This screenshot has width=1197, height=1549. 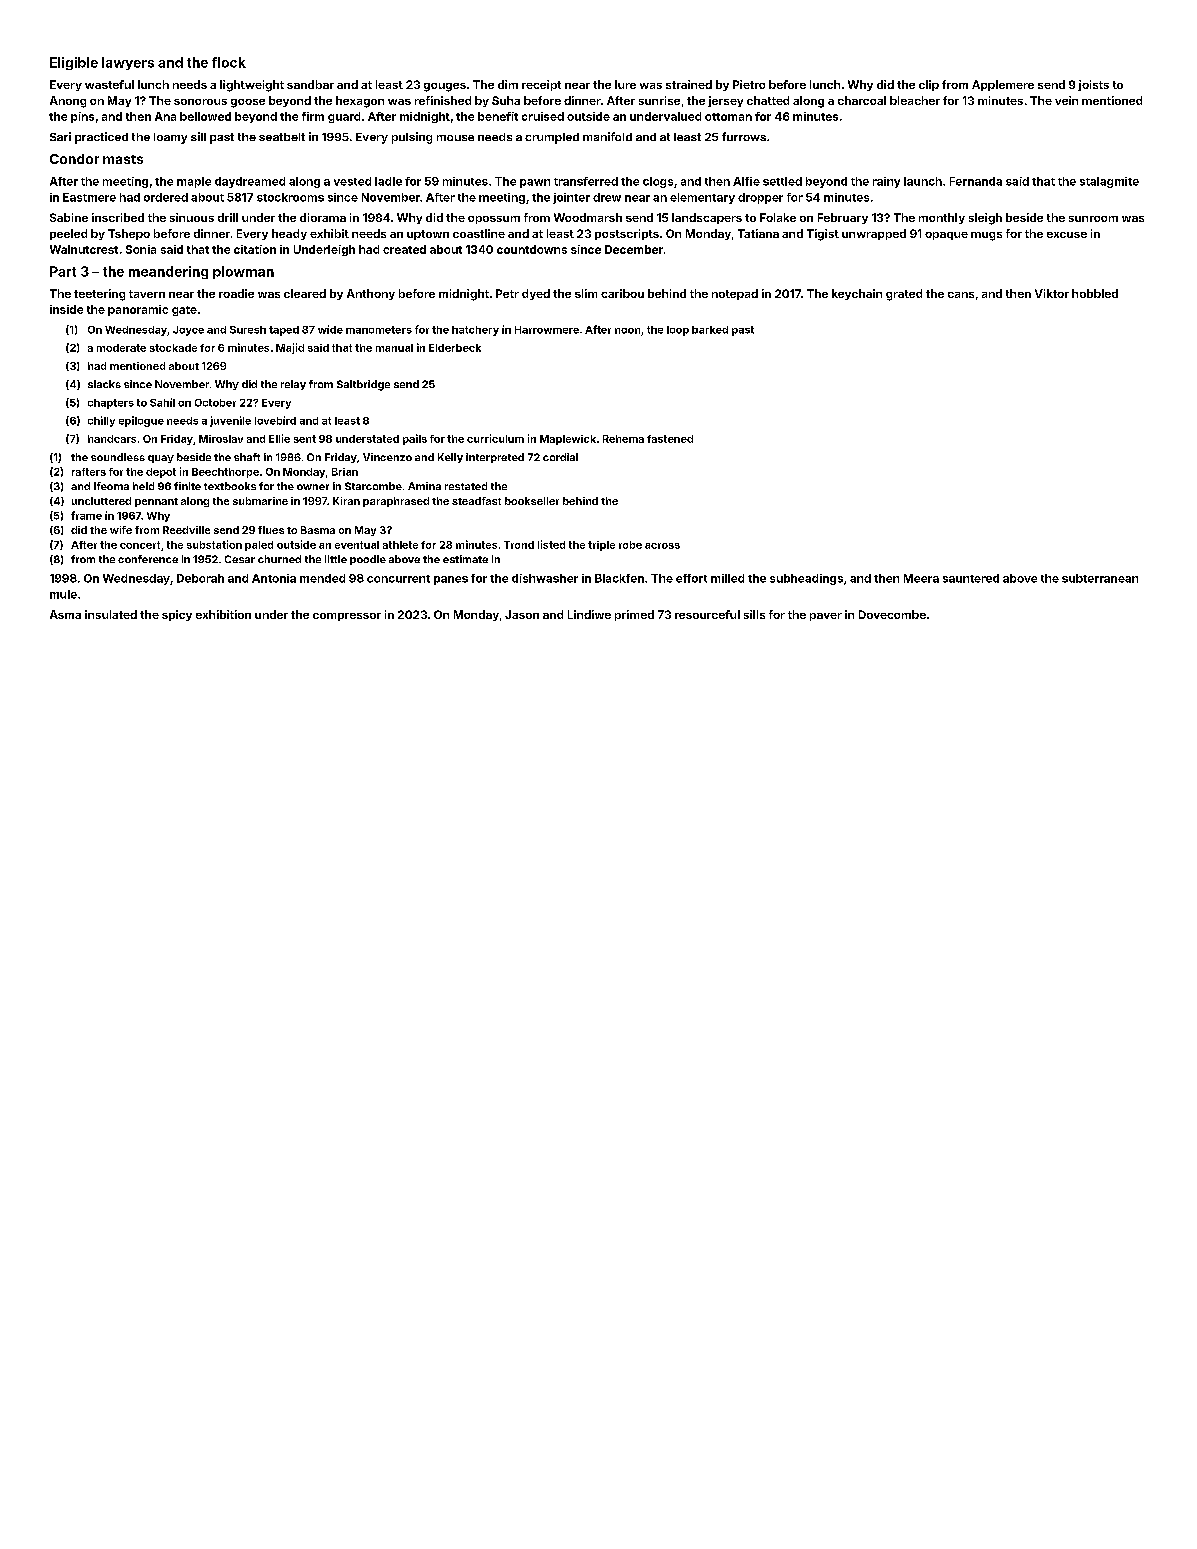 I want to click on joists, so click(x=1093, y=85).
